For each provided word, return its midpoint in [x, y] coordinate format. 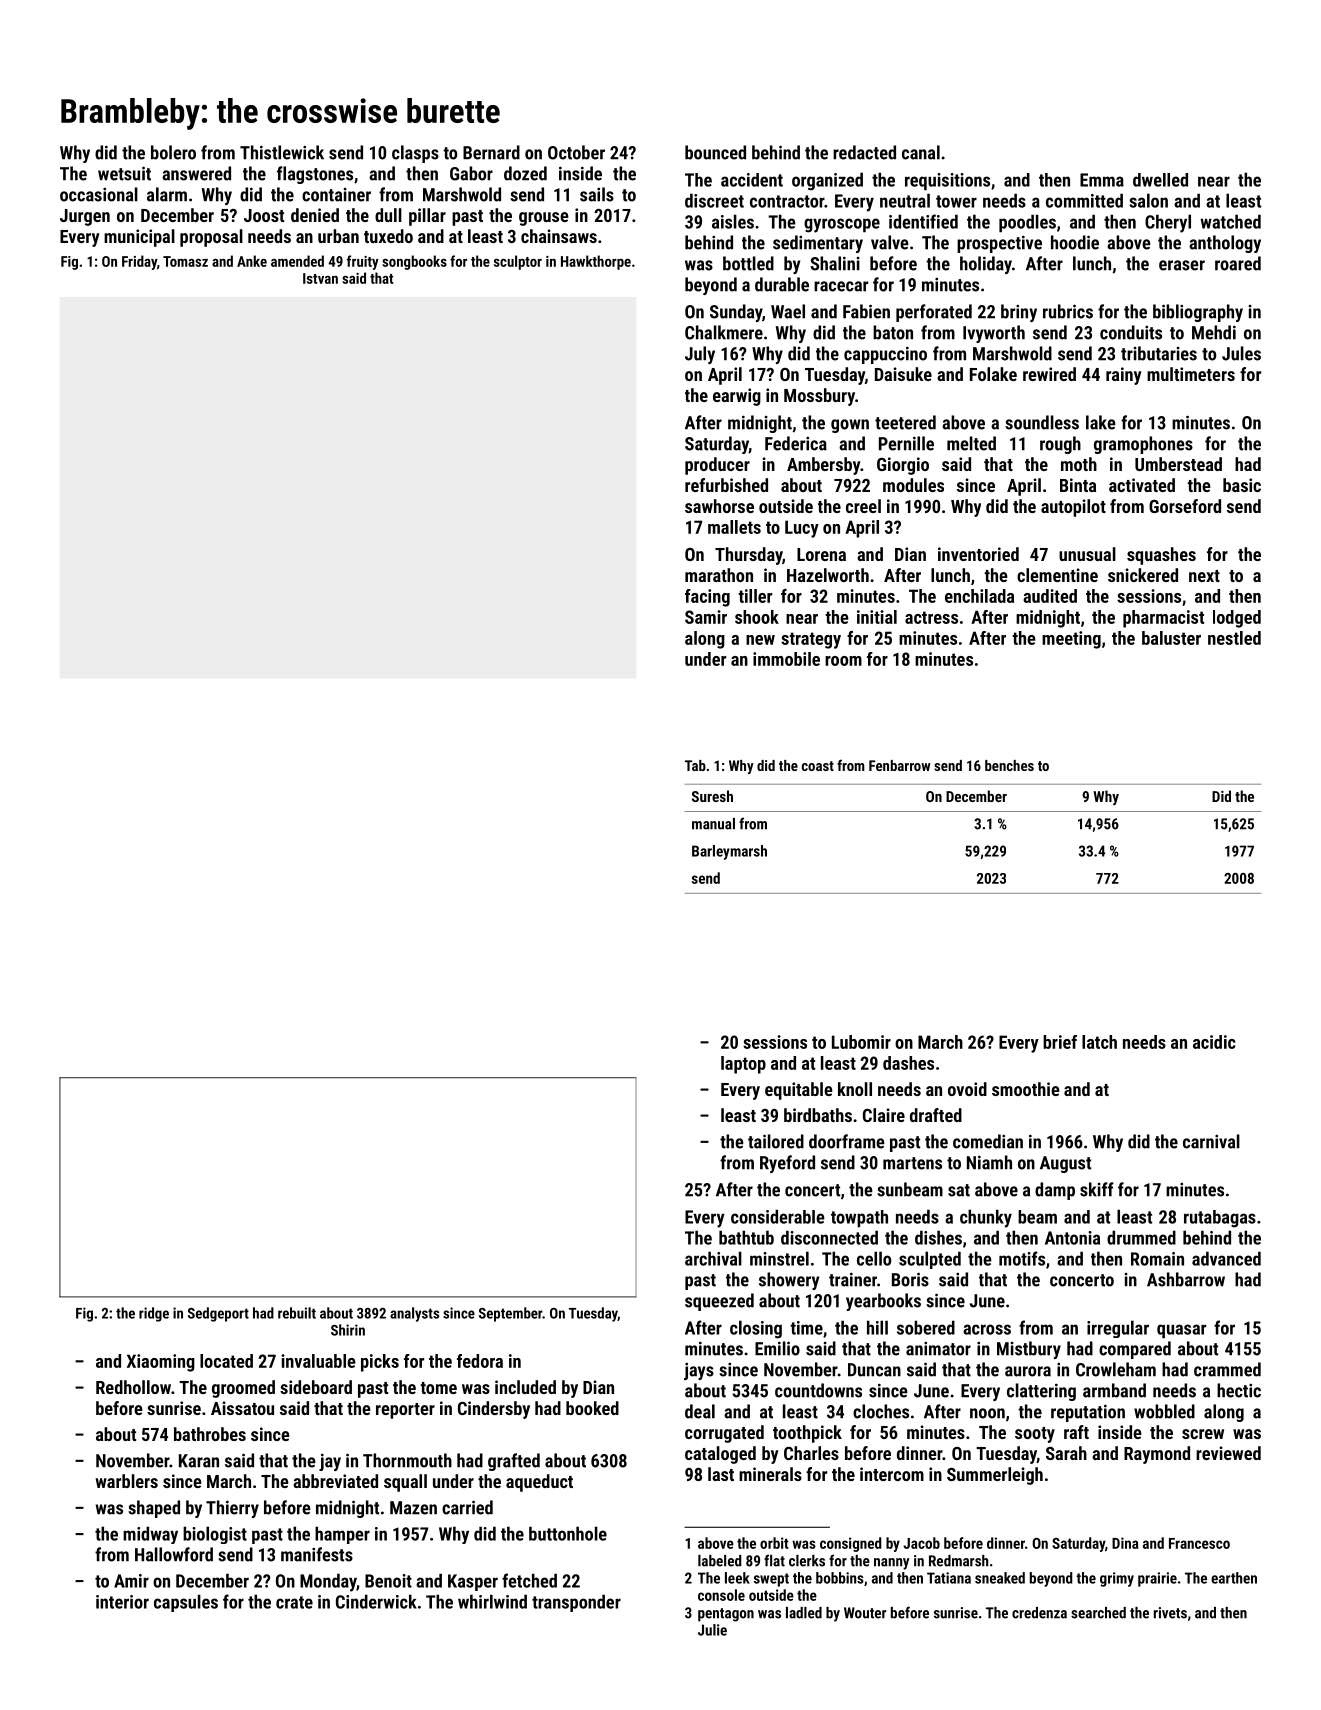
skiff [1097, 1189]
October [576, 152]
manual [713, 824]
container [336, 195]
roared [1238, 263]
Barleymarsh [729, 852]
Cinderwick [376, 1601]
